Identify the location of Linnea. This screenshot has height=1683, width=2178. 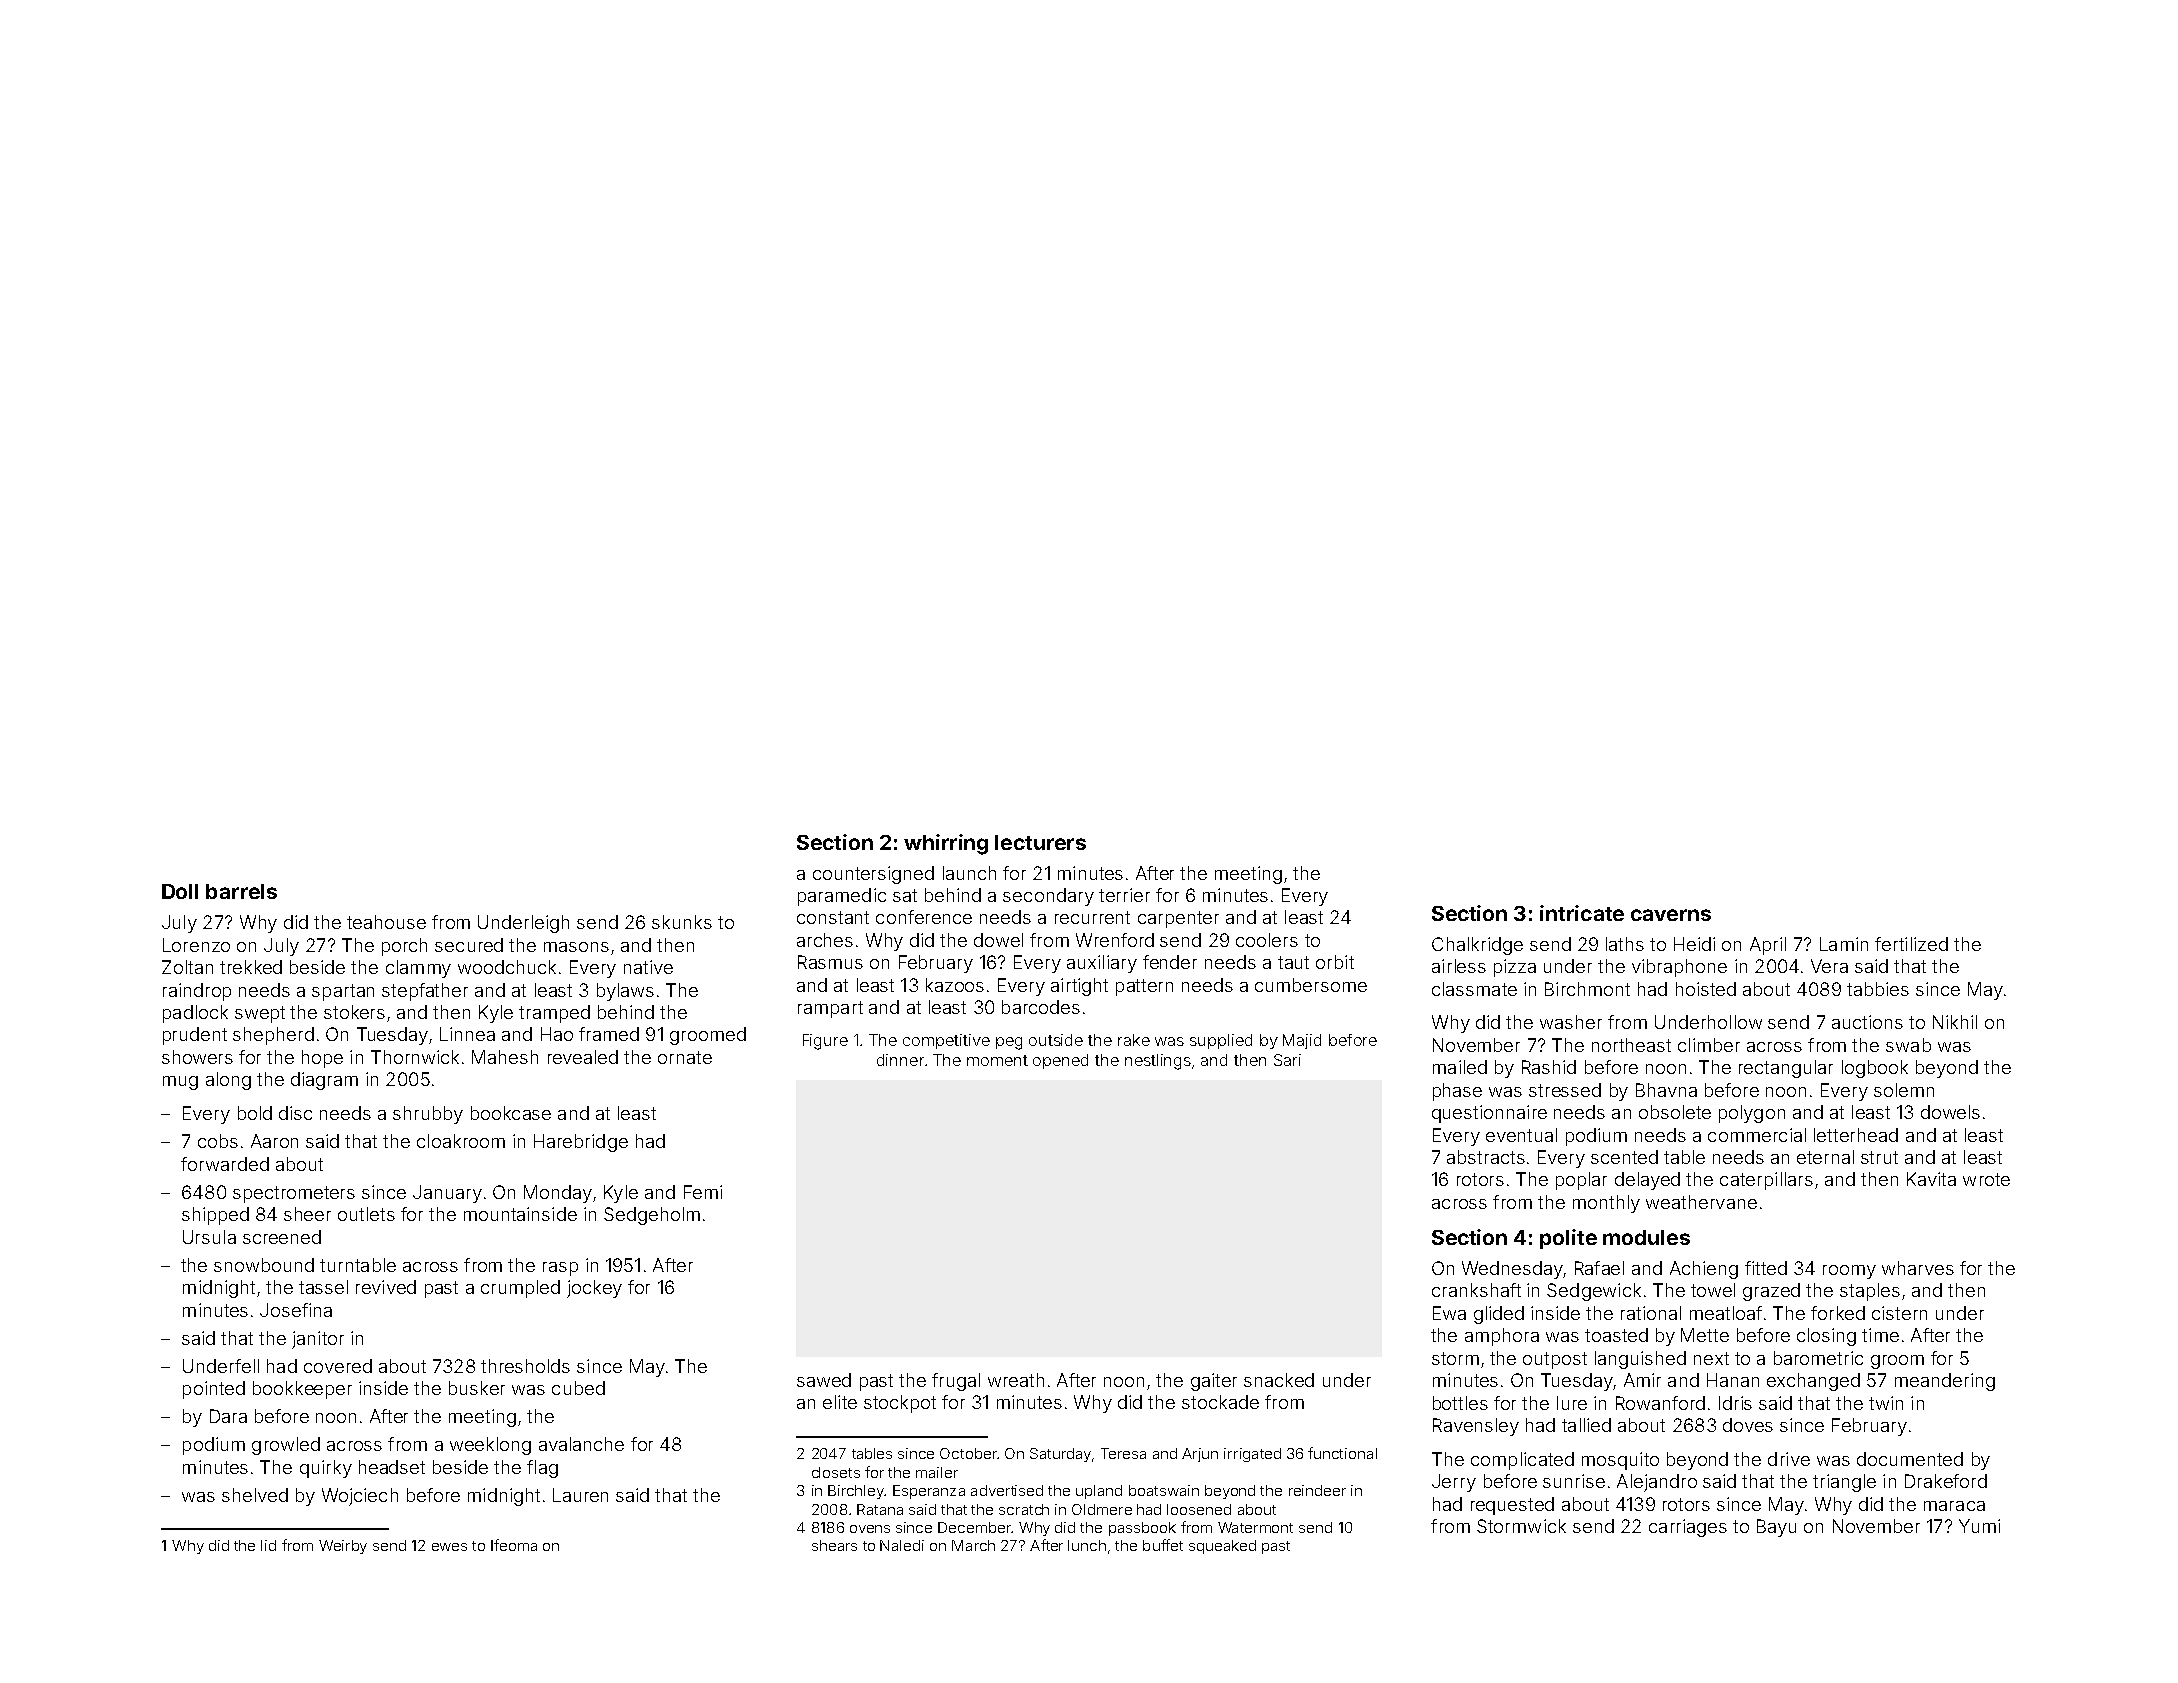
(467, 1034).
